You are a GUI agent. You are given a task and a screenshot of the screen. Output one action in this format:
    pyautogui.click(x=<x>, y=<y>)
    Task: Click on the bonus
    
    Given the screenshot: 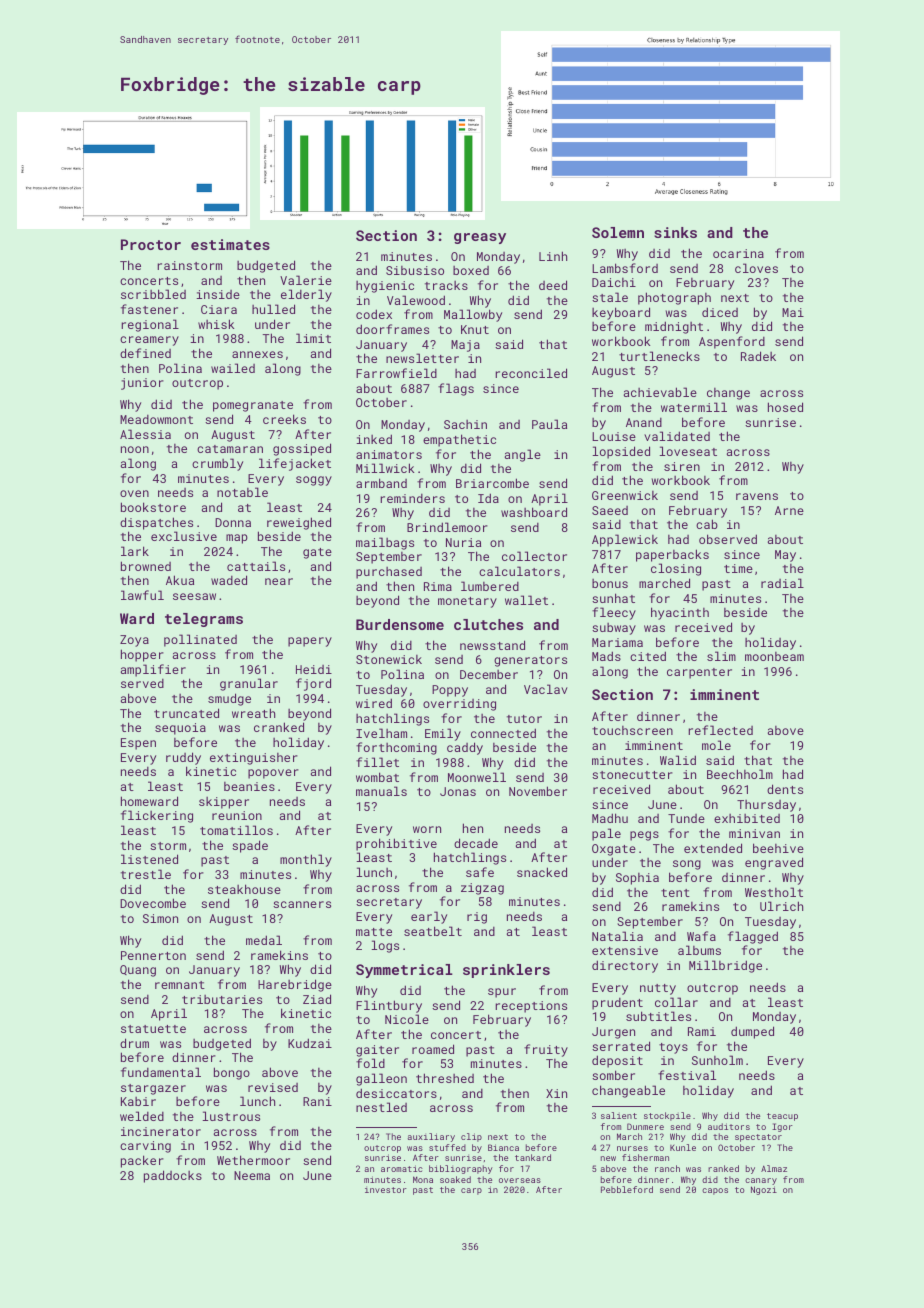 What is the action you would take?
    pyautogui.click(x=610, y=583)
